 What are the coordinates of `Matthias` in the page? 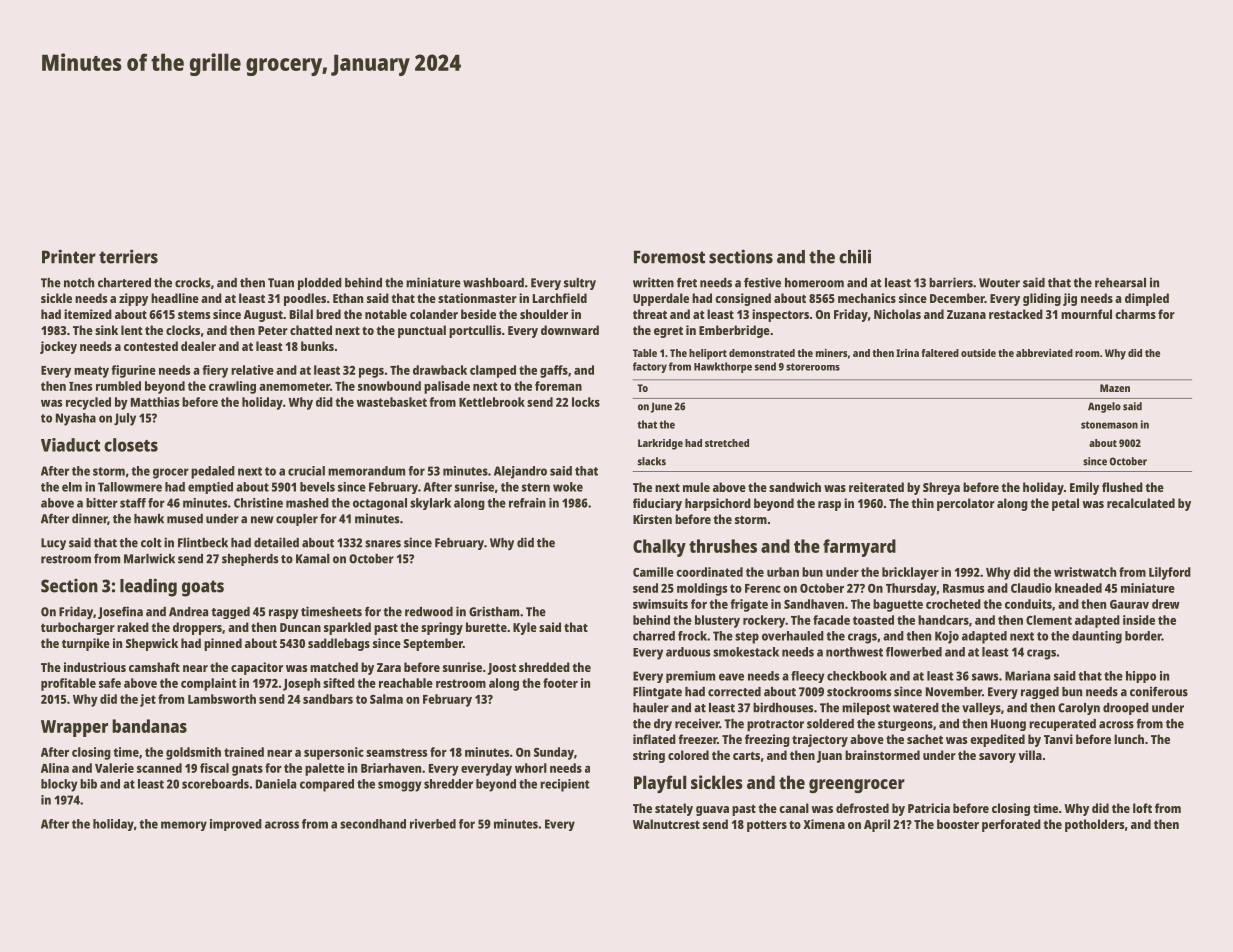 It's located at (155, 402).
